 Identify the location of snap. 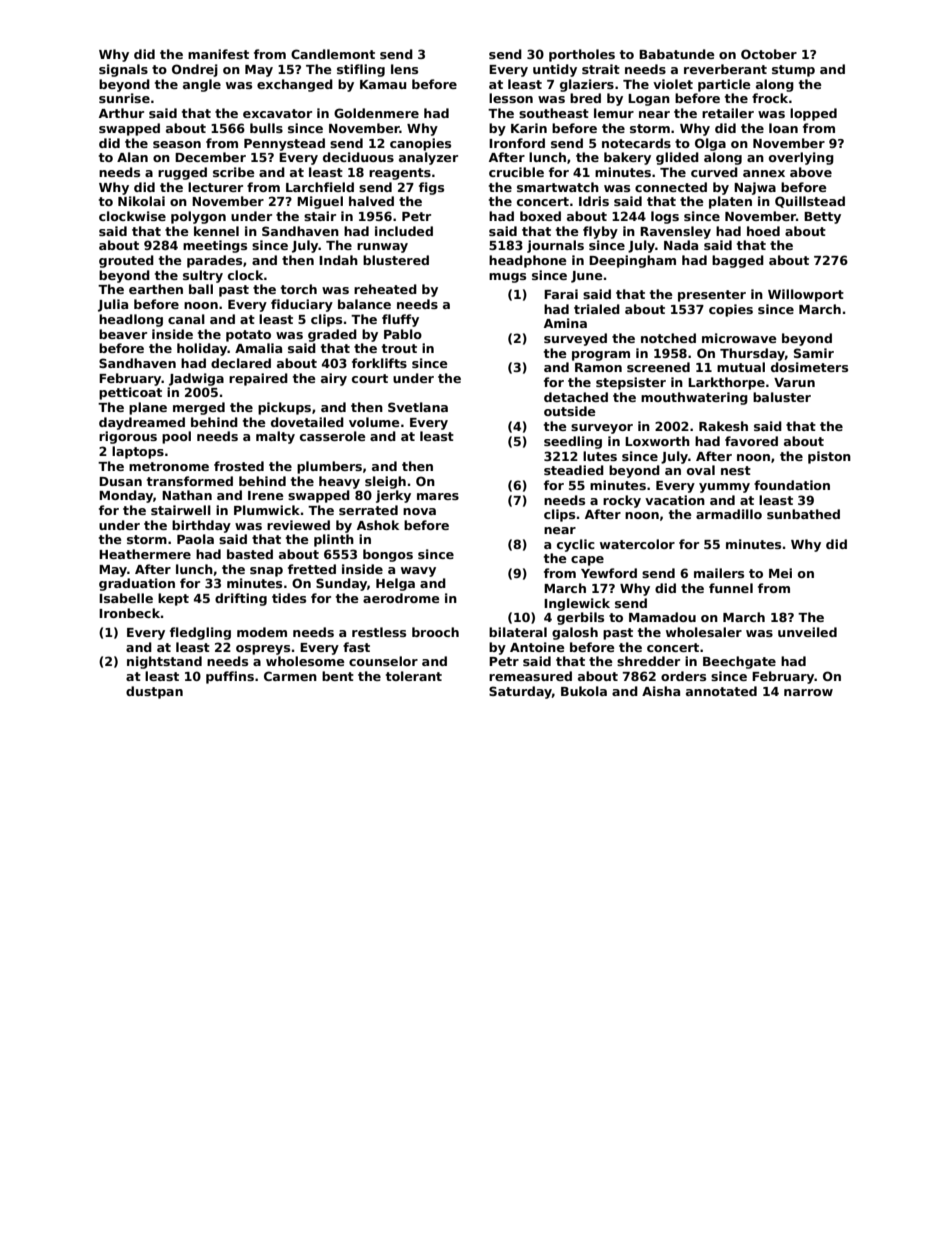
(266, 572).
